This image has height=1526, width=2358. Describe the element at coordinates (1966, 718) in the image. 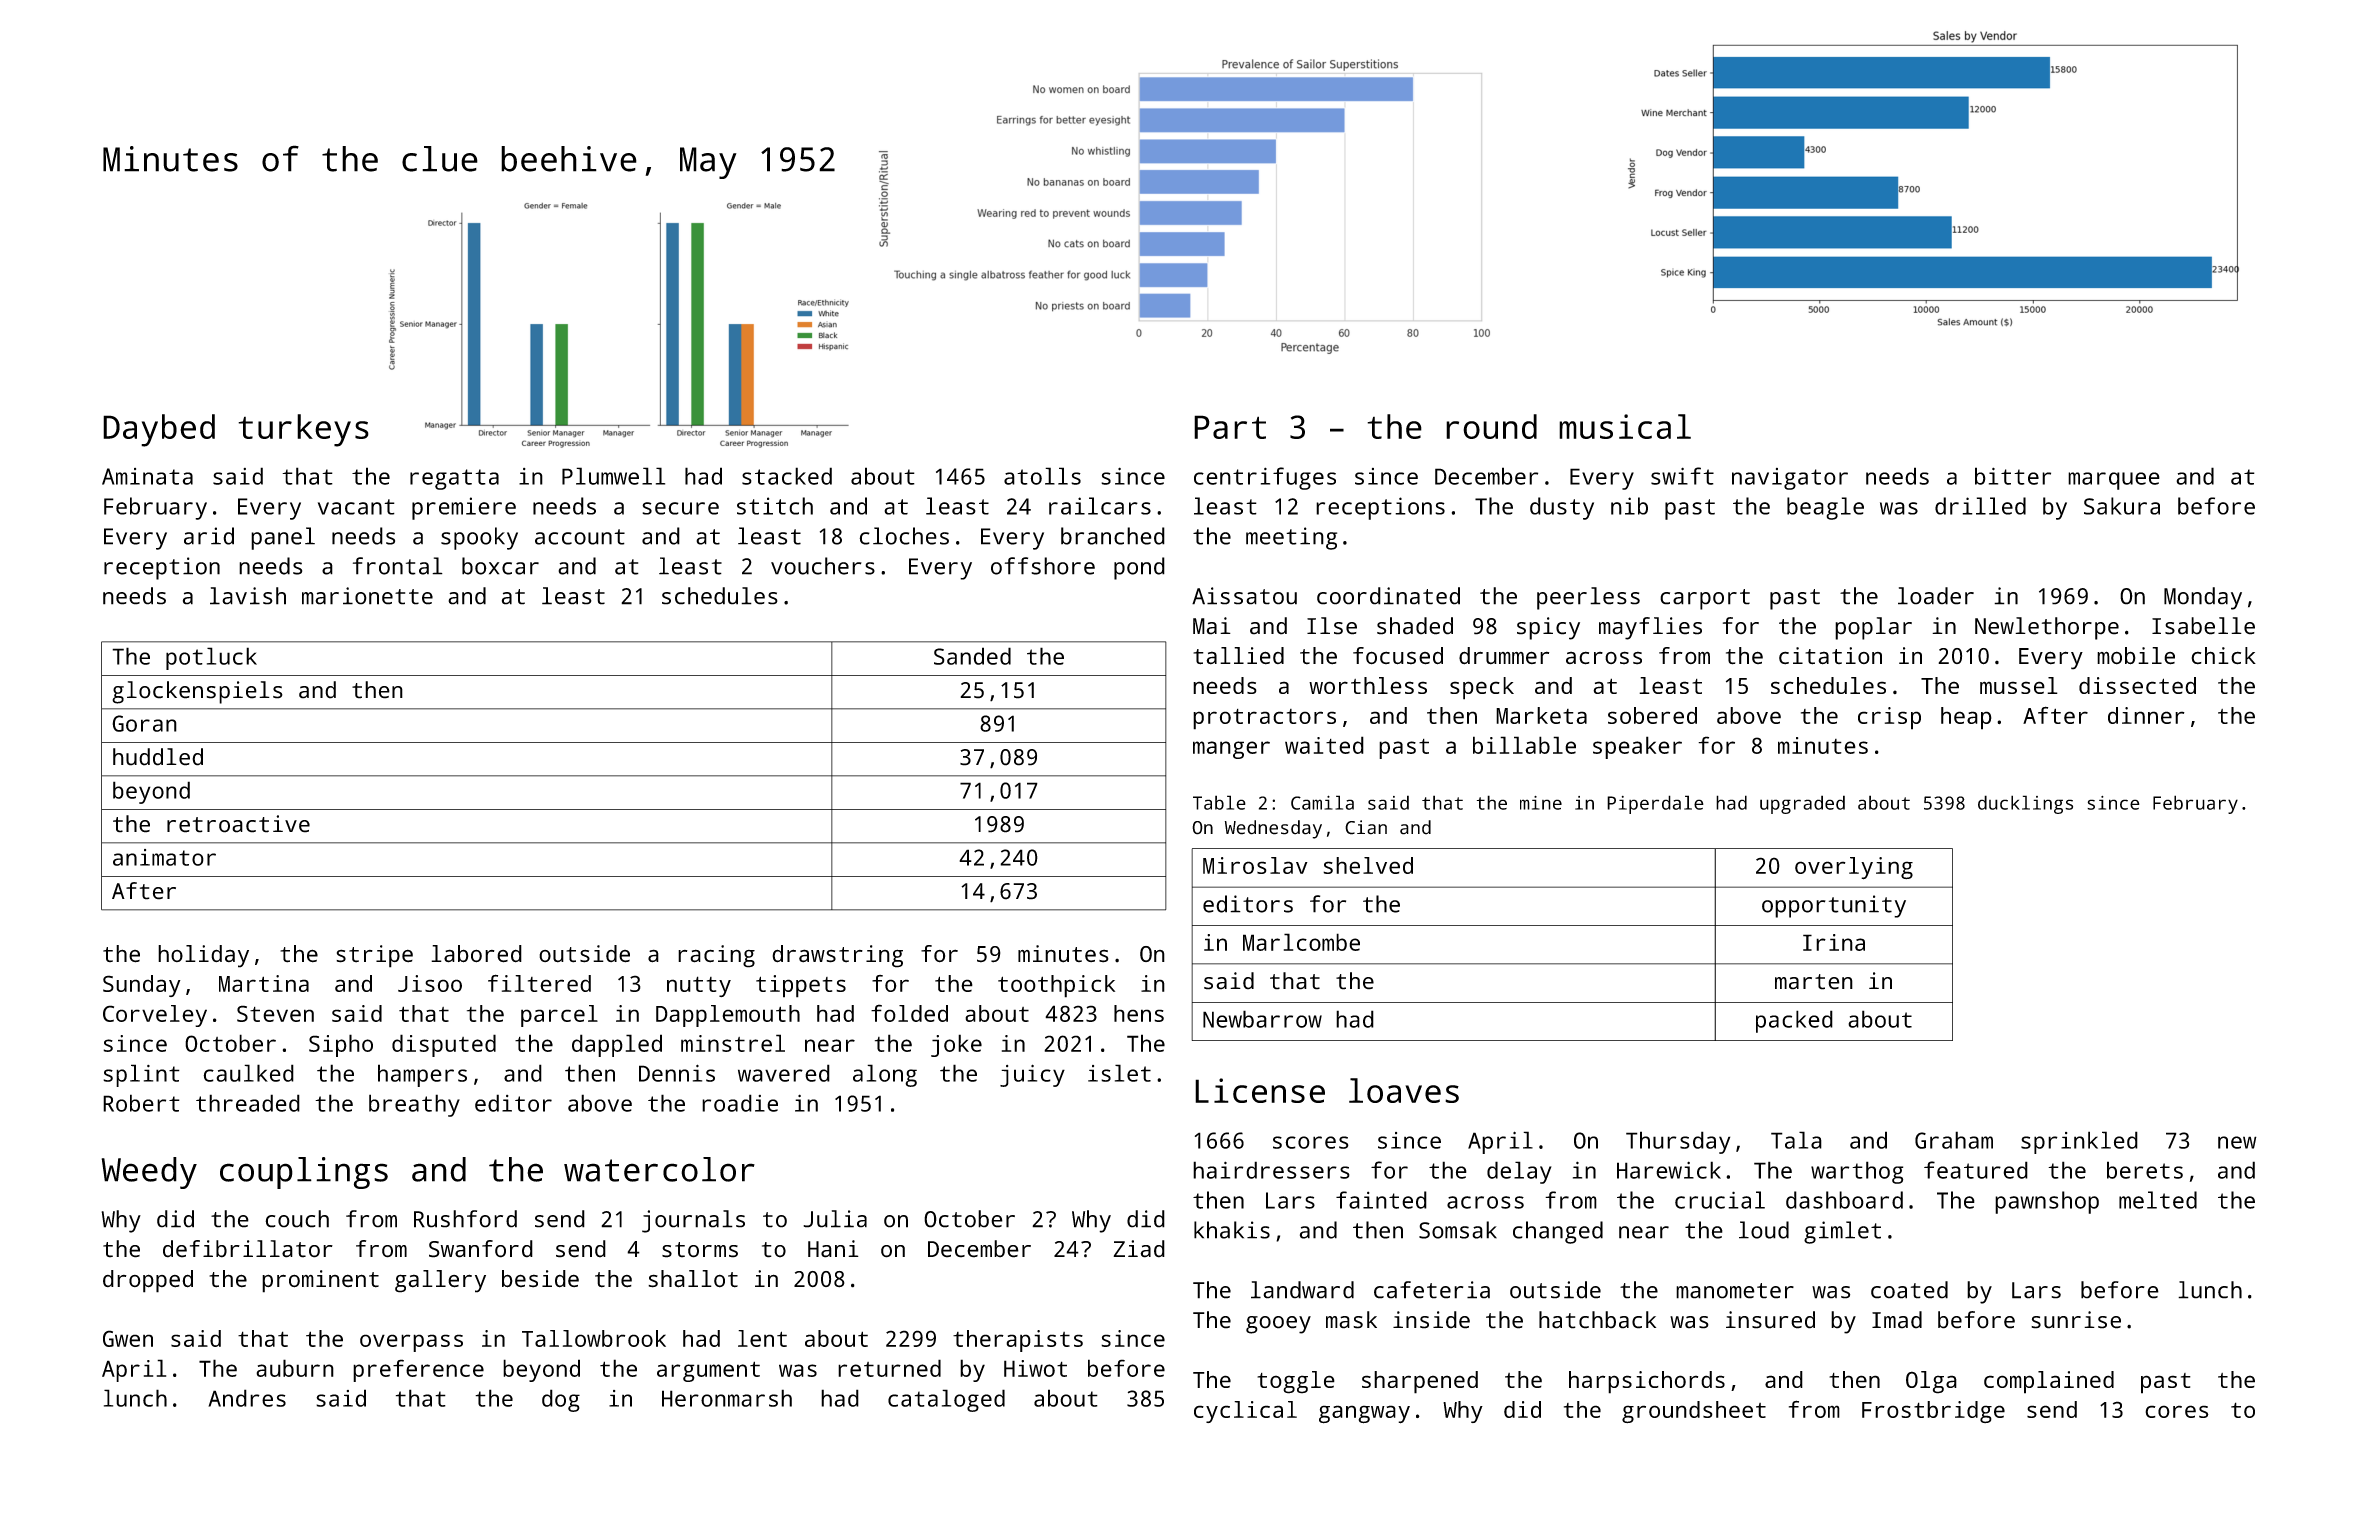

I see `heap` at that location.
